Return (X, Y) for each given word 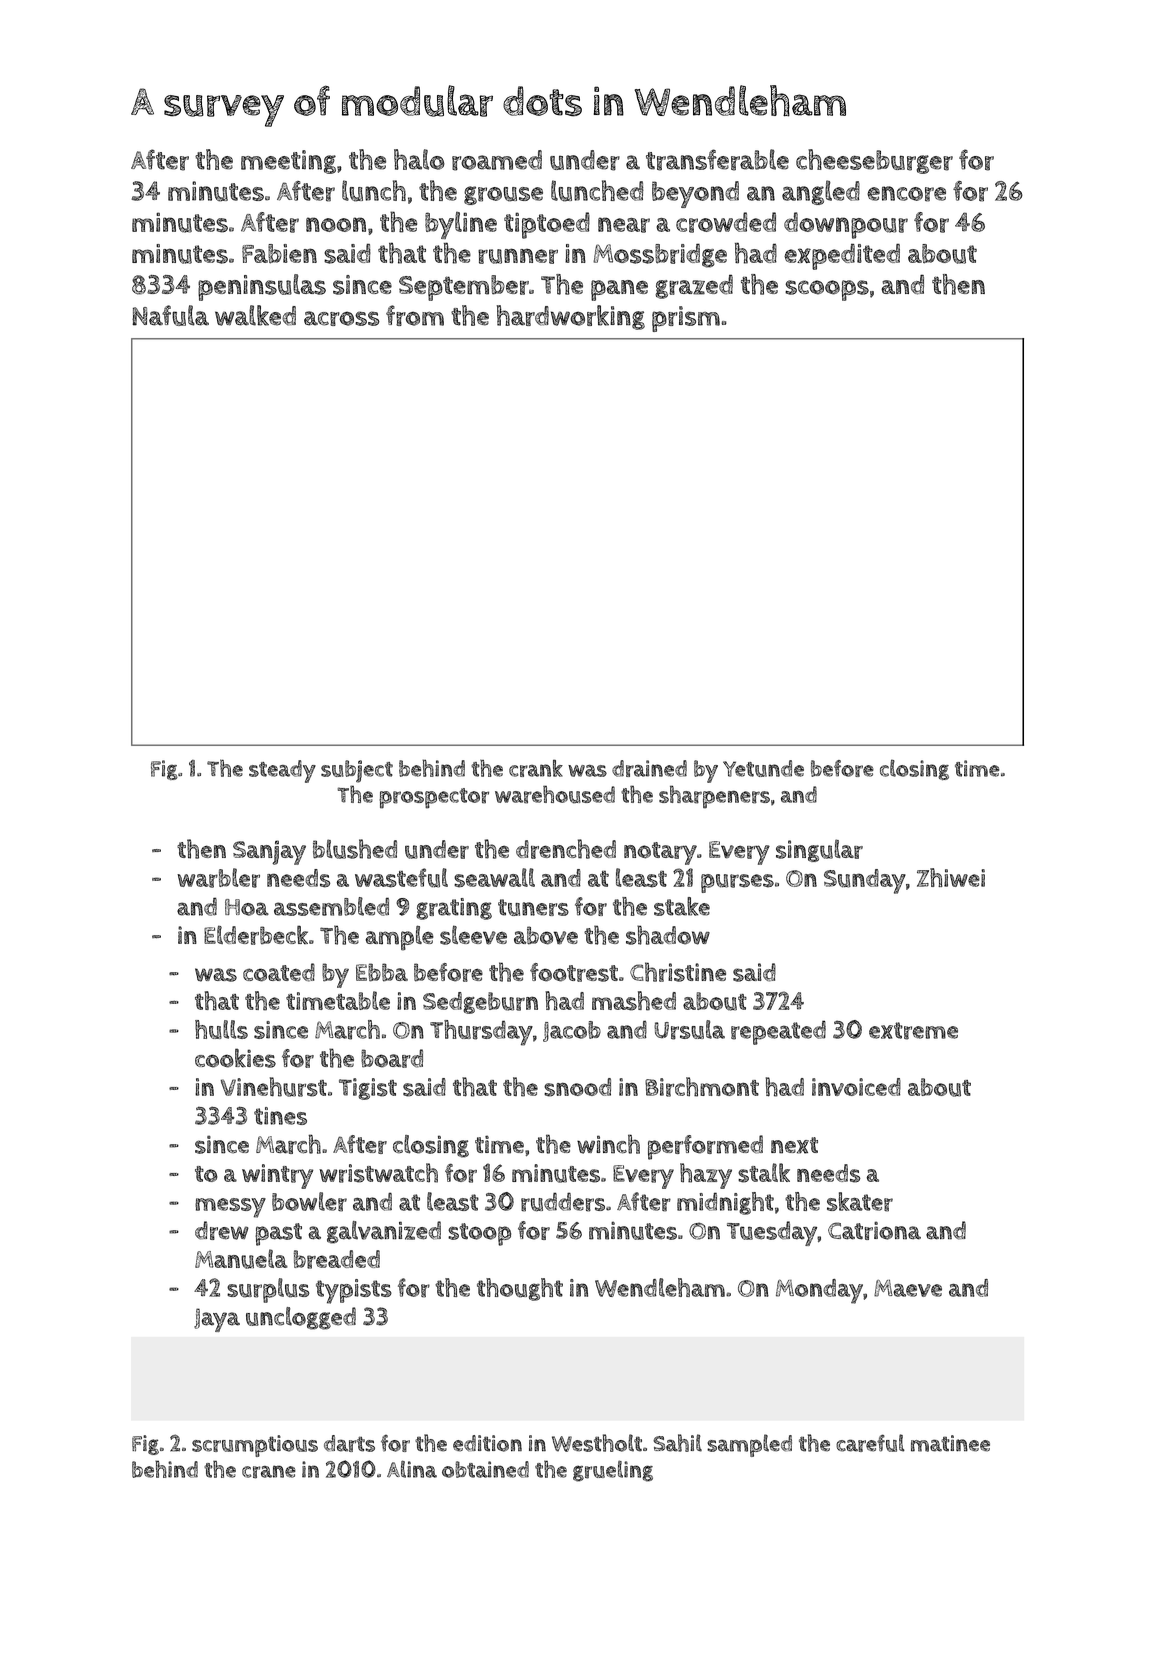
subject (357, 771)
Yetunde (763, 768)
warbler (218, 878)
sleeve (473, 935)
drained (649, 768)
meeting (288, 162)
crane (269, 1472)
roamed (497, 160)
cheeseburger (874, 161)
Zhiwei (951, 877)
